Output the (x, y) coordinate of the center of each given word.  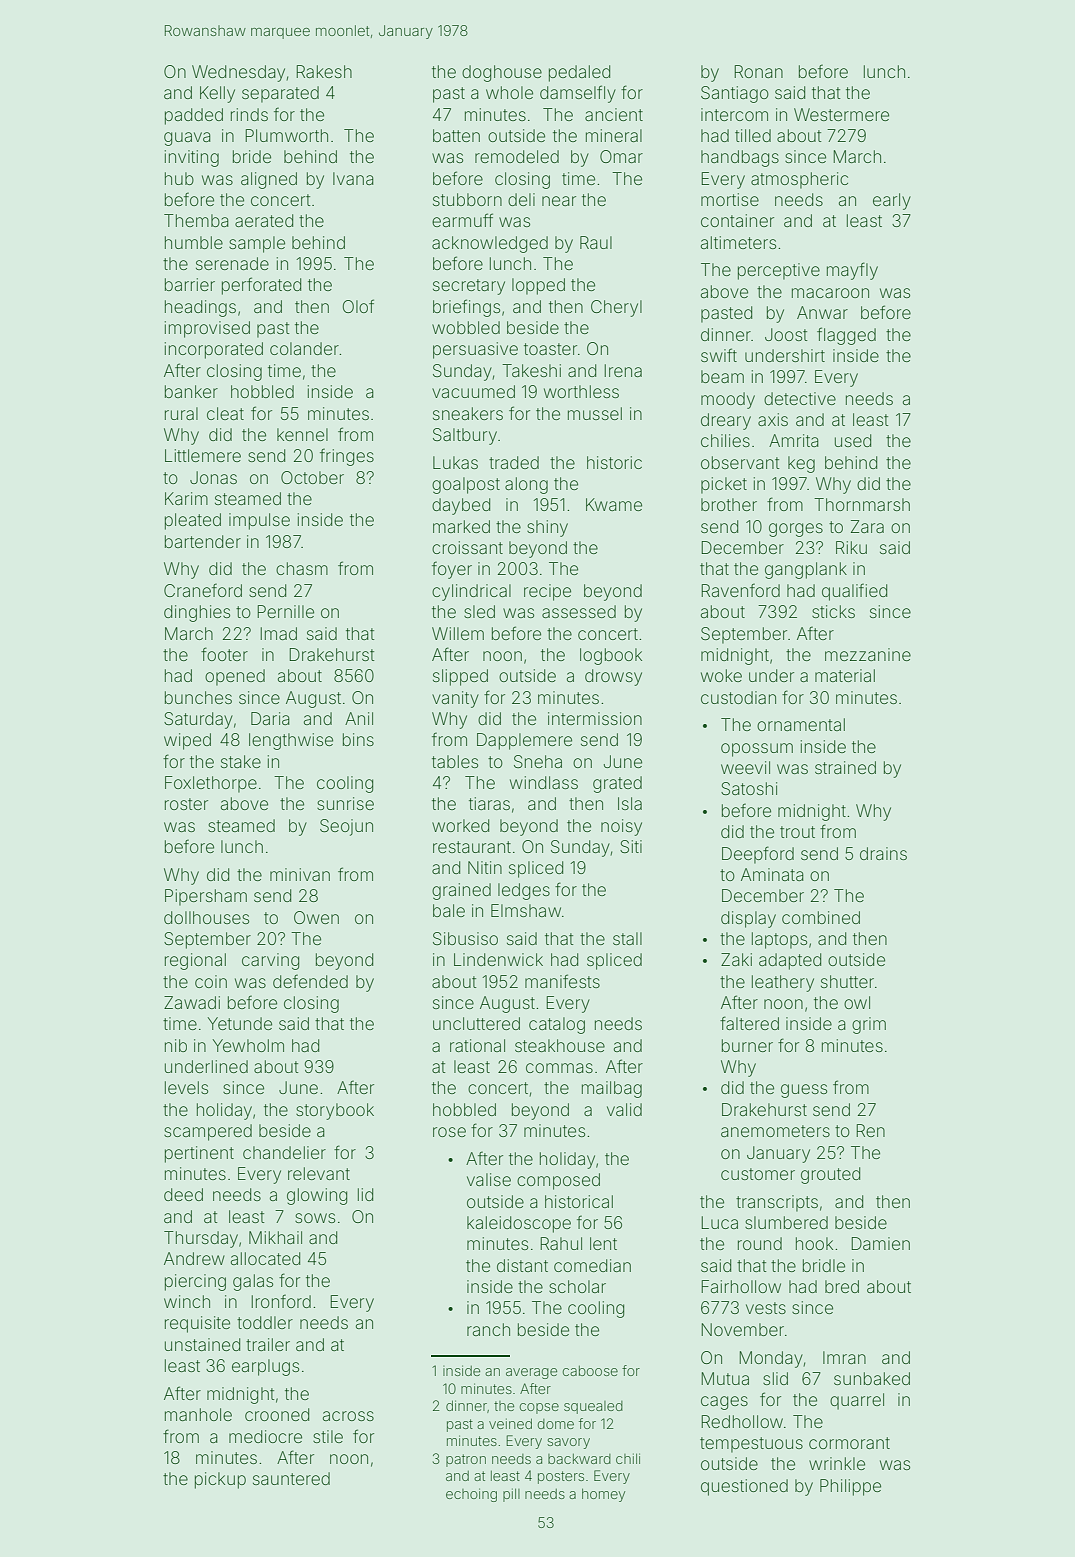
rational (477, 1045)
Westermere (841, 114)
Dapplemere (524, 741)
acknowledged (490, 244)
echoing (471, 1495)
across (348, 1416)
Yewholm (248, 1045)
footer (224, 654)
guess (804, 1091)
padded (194, 116)
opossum (757, 750)
